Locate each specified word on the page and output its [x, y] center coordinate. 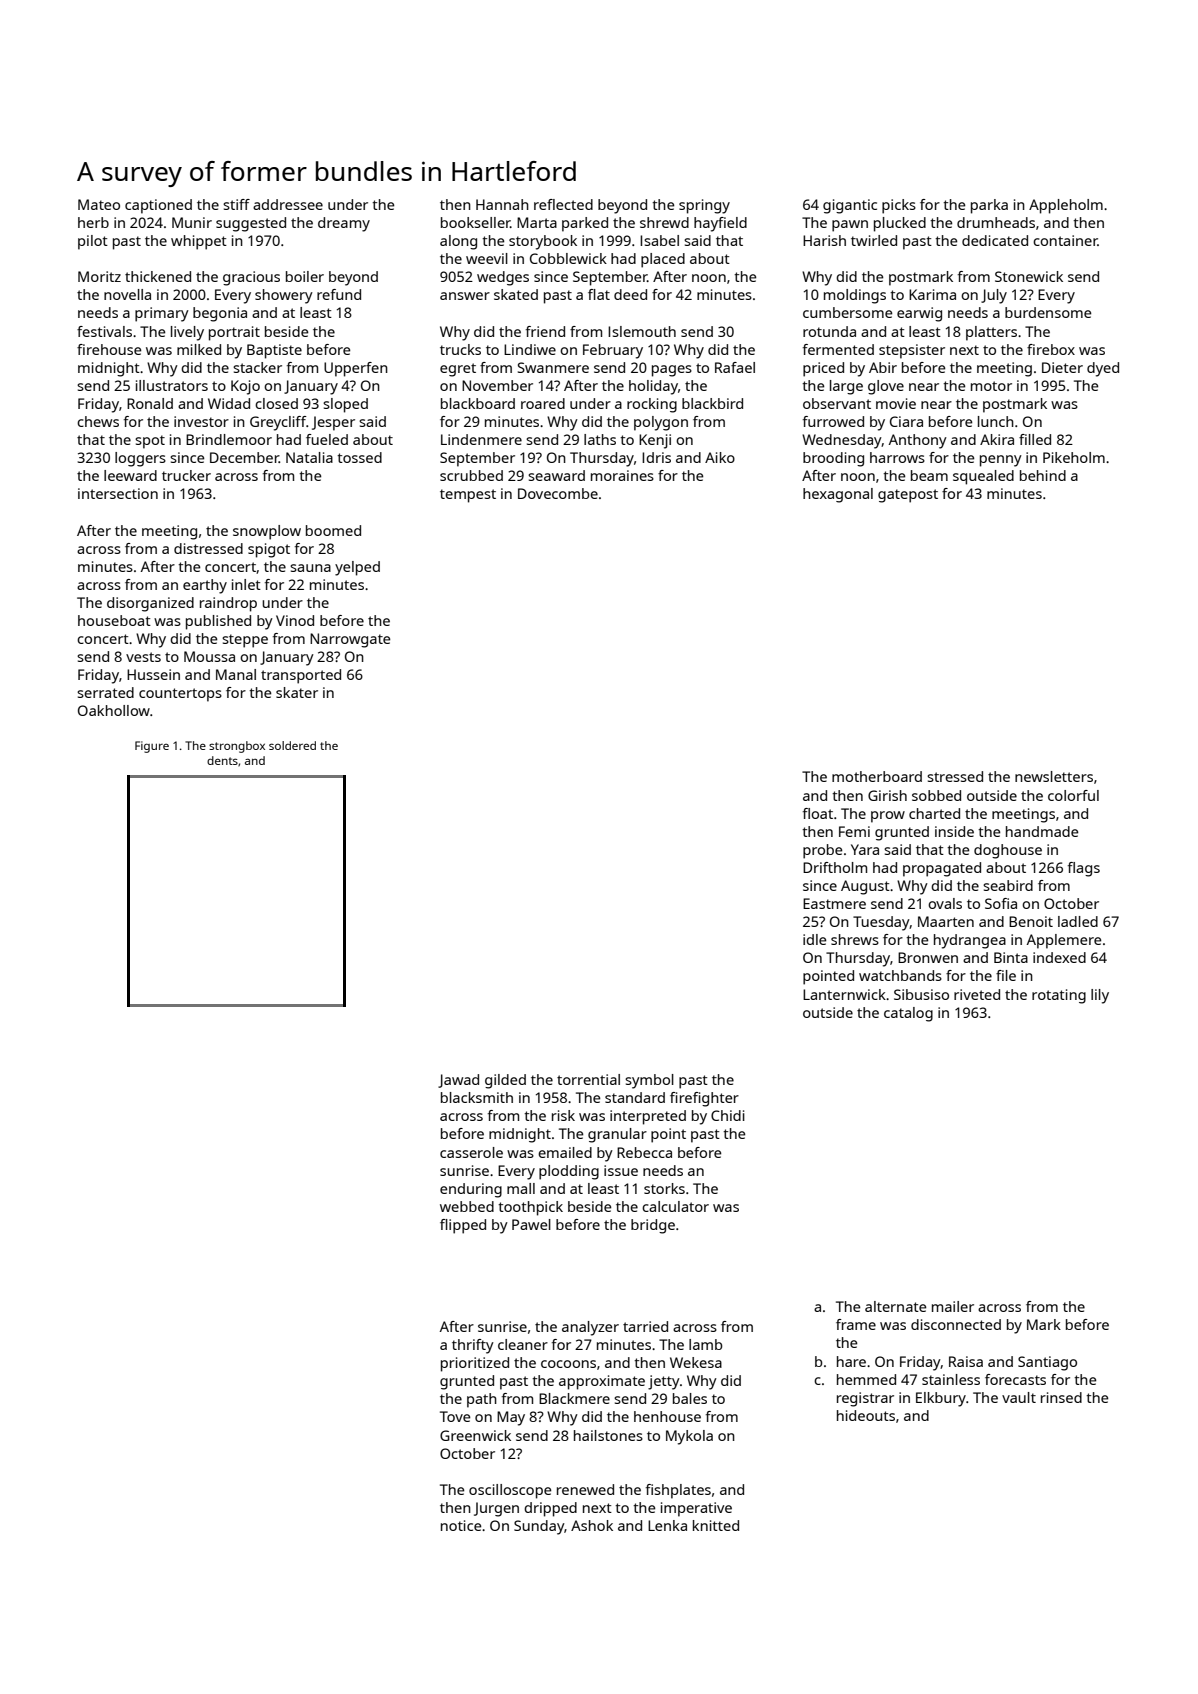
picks [899, 206]
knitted [716, 1525]
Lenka [667, 1525]
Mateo [99, 204]
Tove [455, 1416]
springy [704, 206]
